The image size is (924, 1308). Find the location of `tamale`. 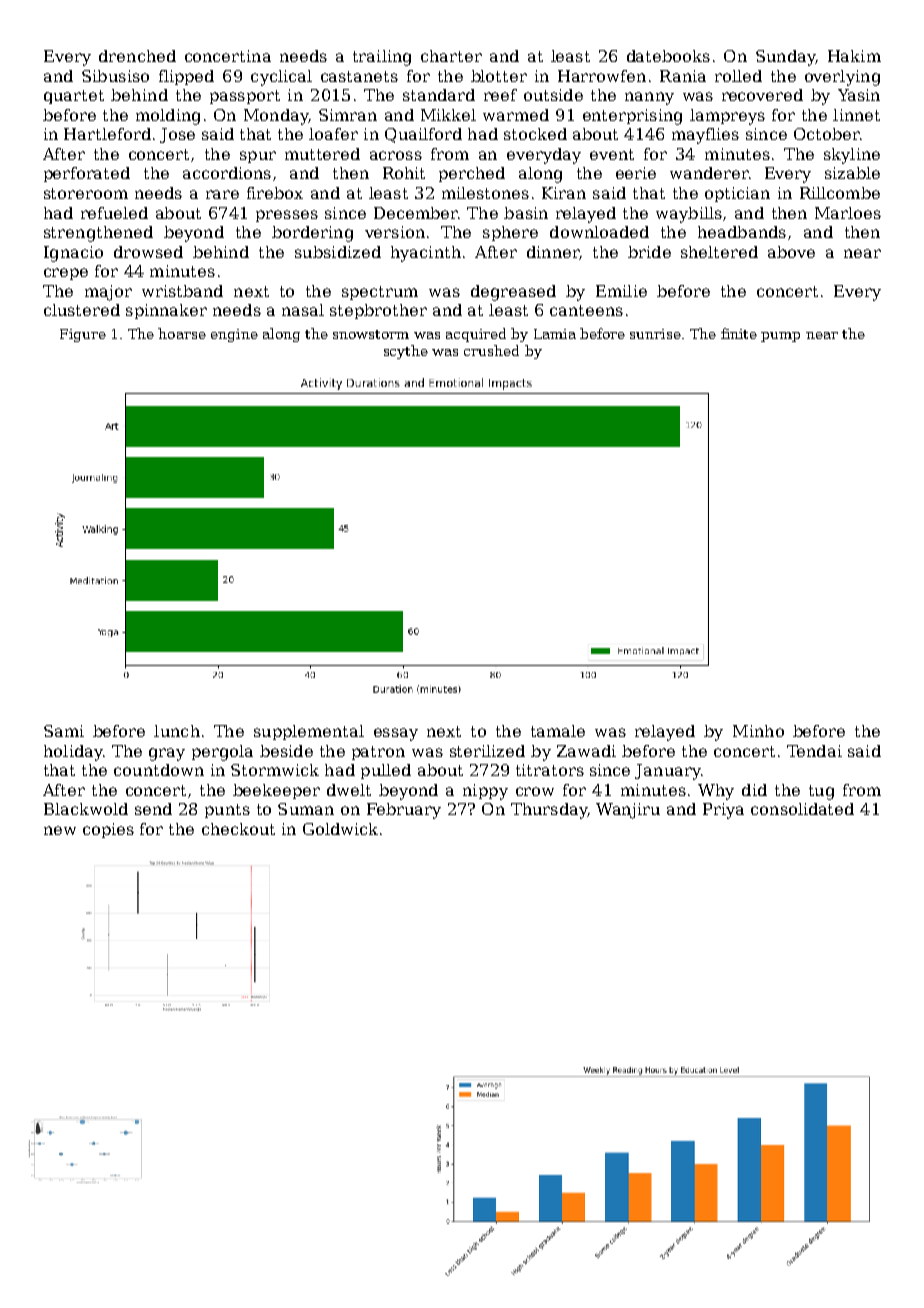

tamale is located at coordinates (558, 731).
